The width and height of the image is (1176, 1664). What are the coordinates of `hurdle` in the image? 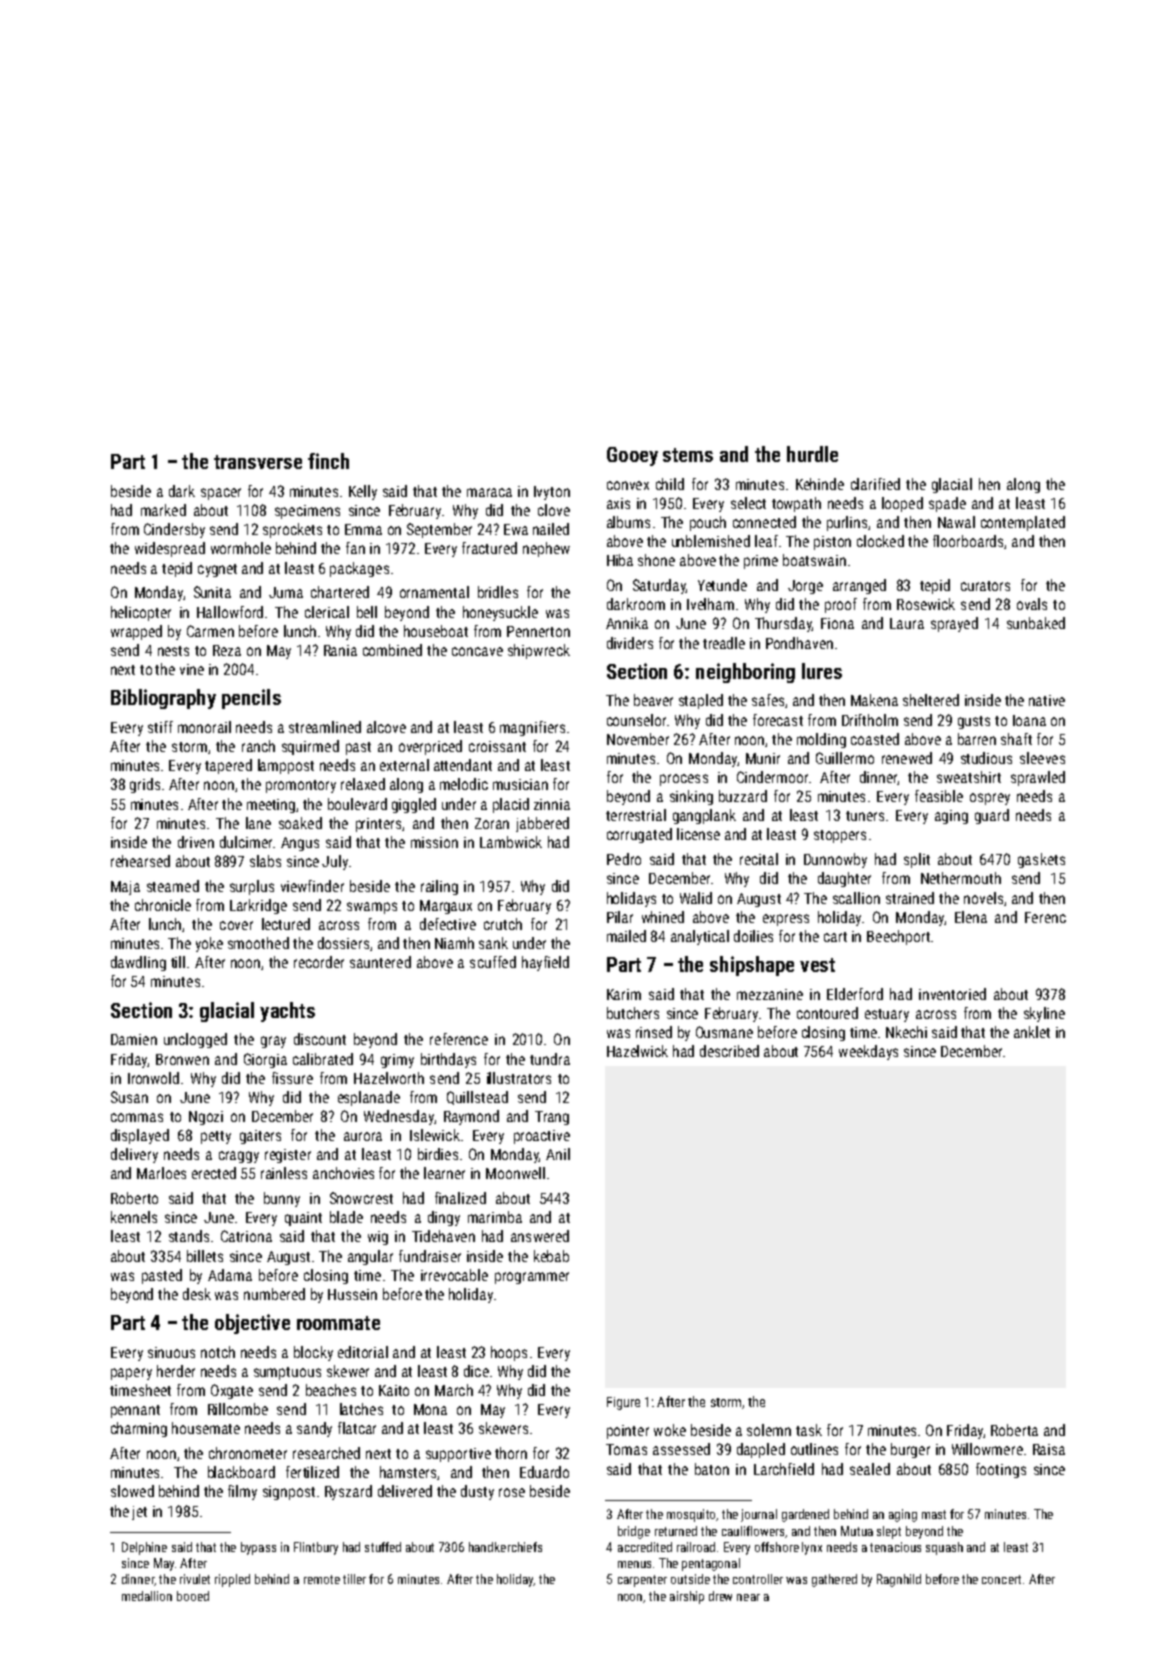 It's located at (812, 454).
